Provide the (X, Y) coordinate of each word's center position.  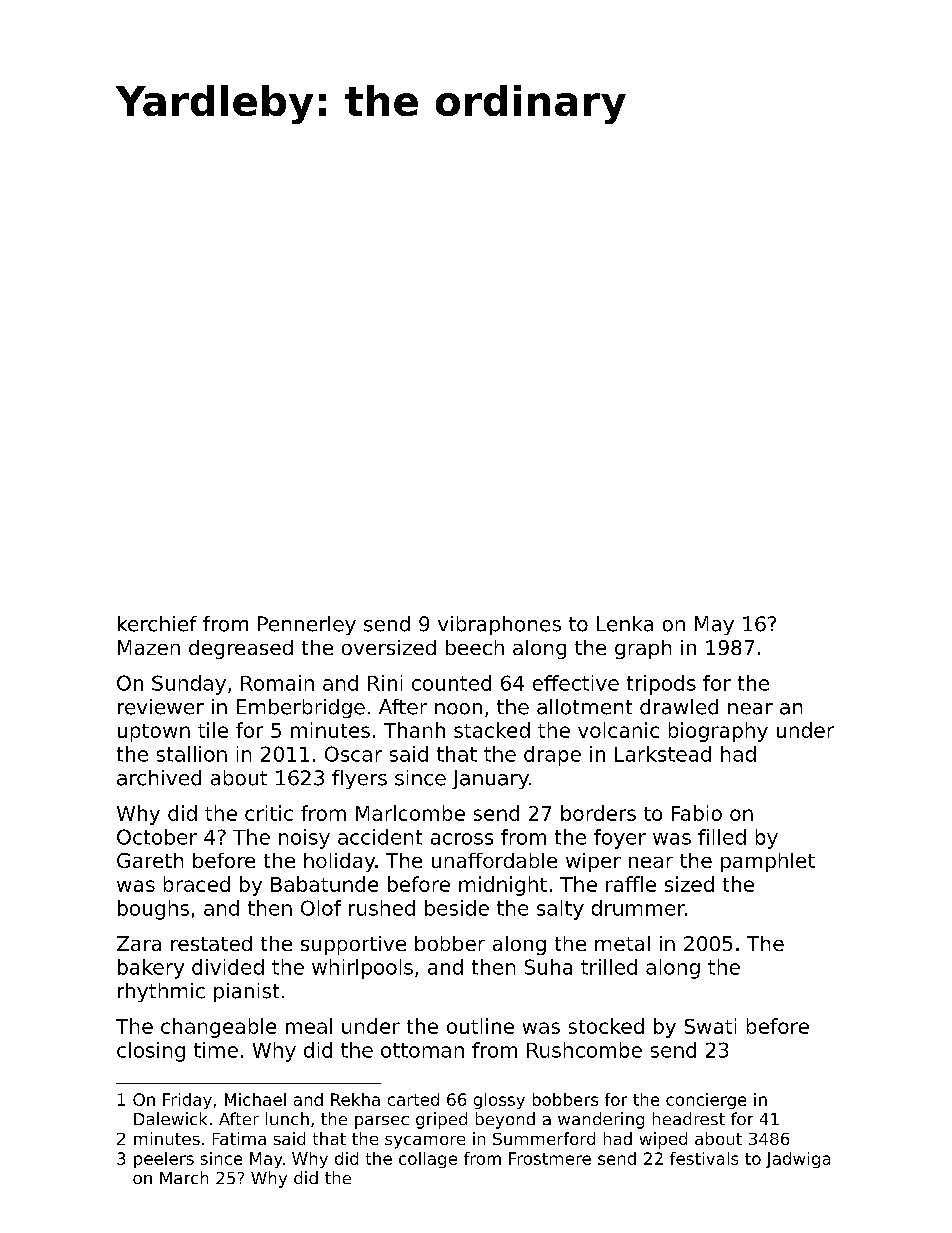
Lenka (625, 624)
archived (159, 778)
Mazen (149, 647)
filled (722, 837)
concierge (706, 1101)
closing (151, 1052)
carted (413, 1099)
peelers (164, 1160)
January (490, 779)
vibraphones (499, 625)
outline (480, 1026)
